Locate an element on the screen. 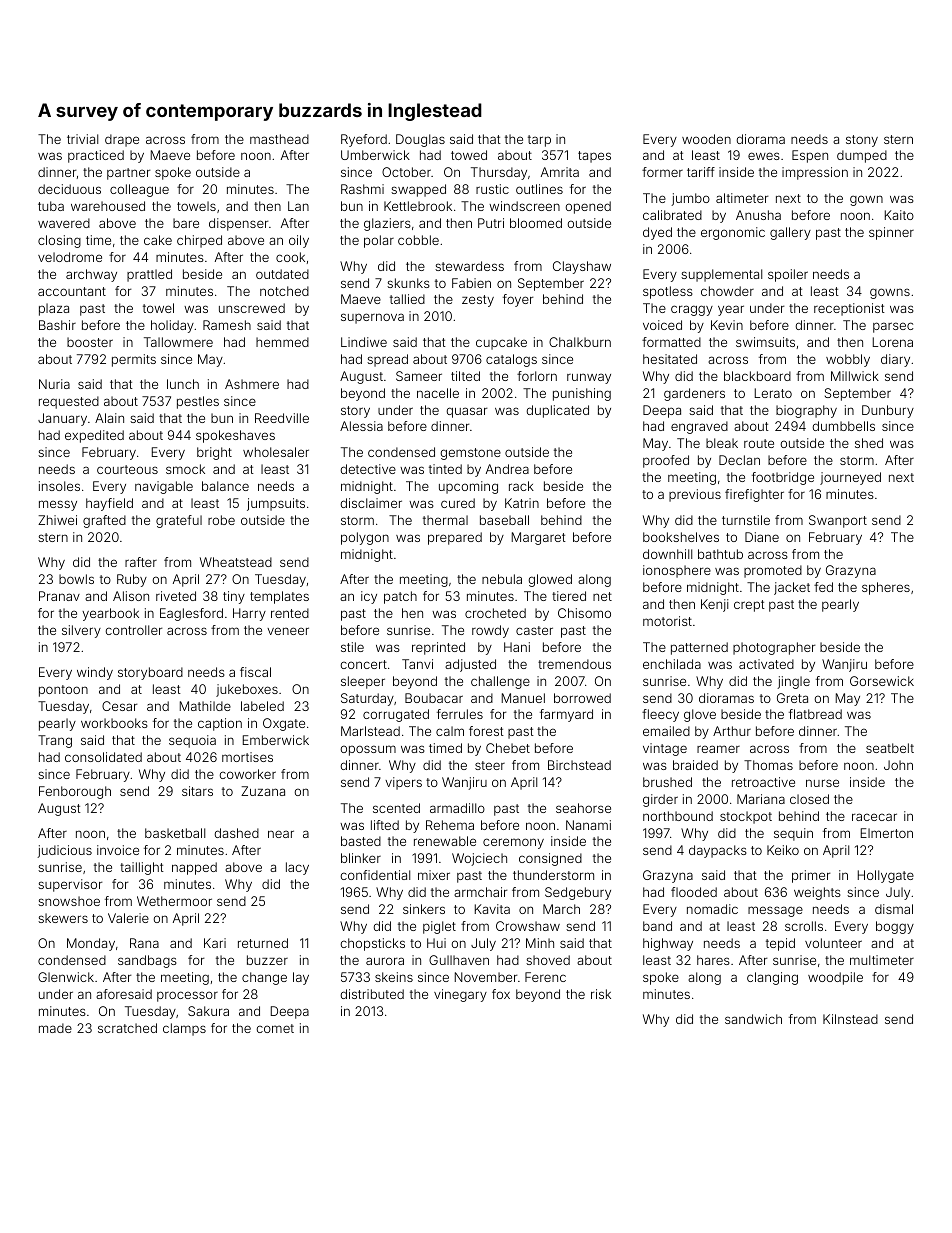 The height and width of the screenshot is (1233, 952). forest is located at coordinates (486, 731).
